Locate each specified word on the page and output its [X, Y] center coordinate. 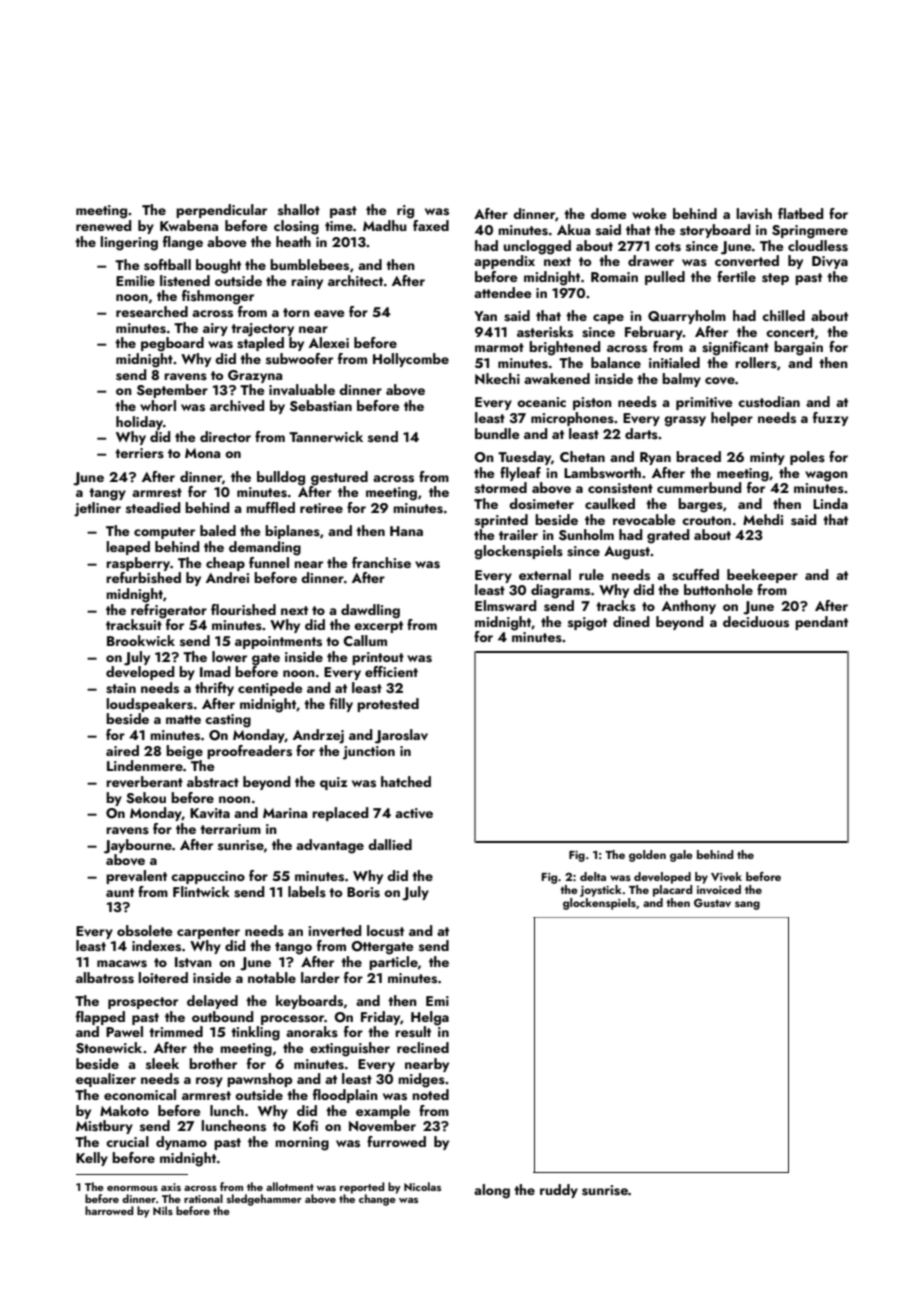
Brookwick [141, 640]
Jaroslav [401, 736]
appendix [504, 262]
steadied [153, 508]
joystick [601, 891]
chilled [783, 315]
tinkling [255, 1033]
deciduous [756, 622]
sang [747, 905]
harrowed [109, 1210]
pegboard [172, 344]
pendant [821, 623]
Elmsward [505, 606]
